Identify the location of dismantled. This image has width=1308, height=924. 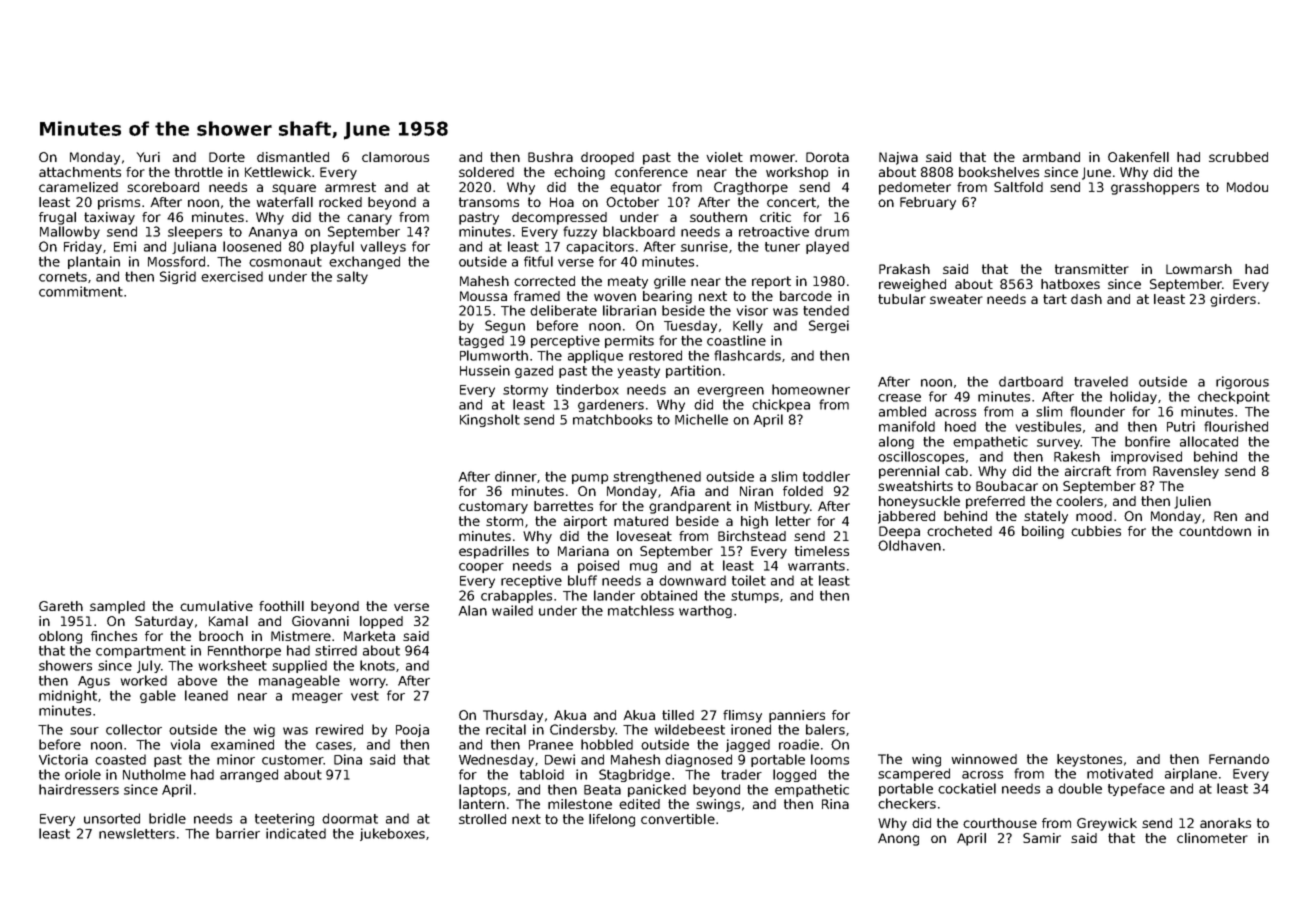
(293, 157).
